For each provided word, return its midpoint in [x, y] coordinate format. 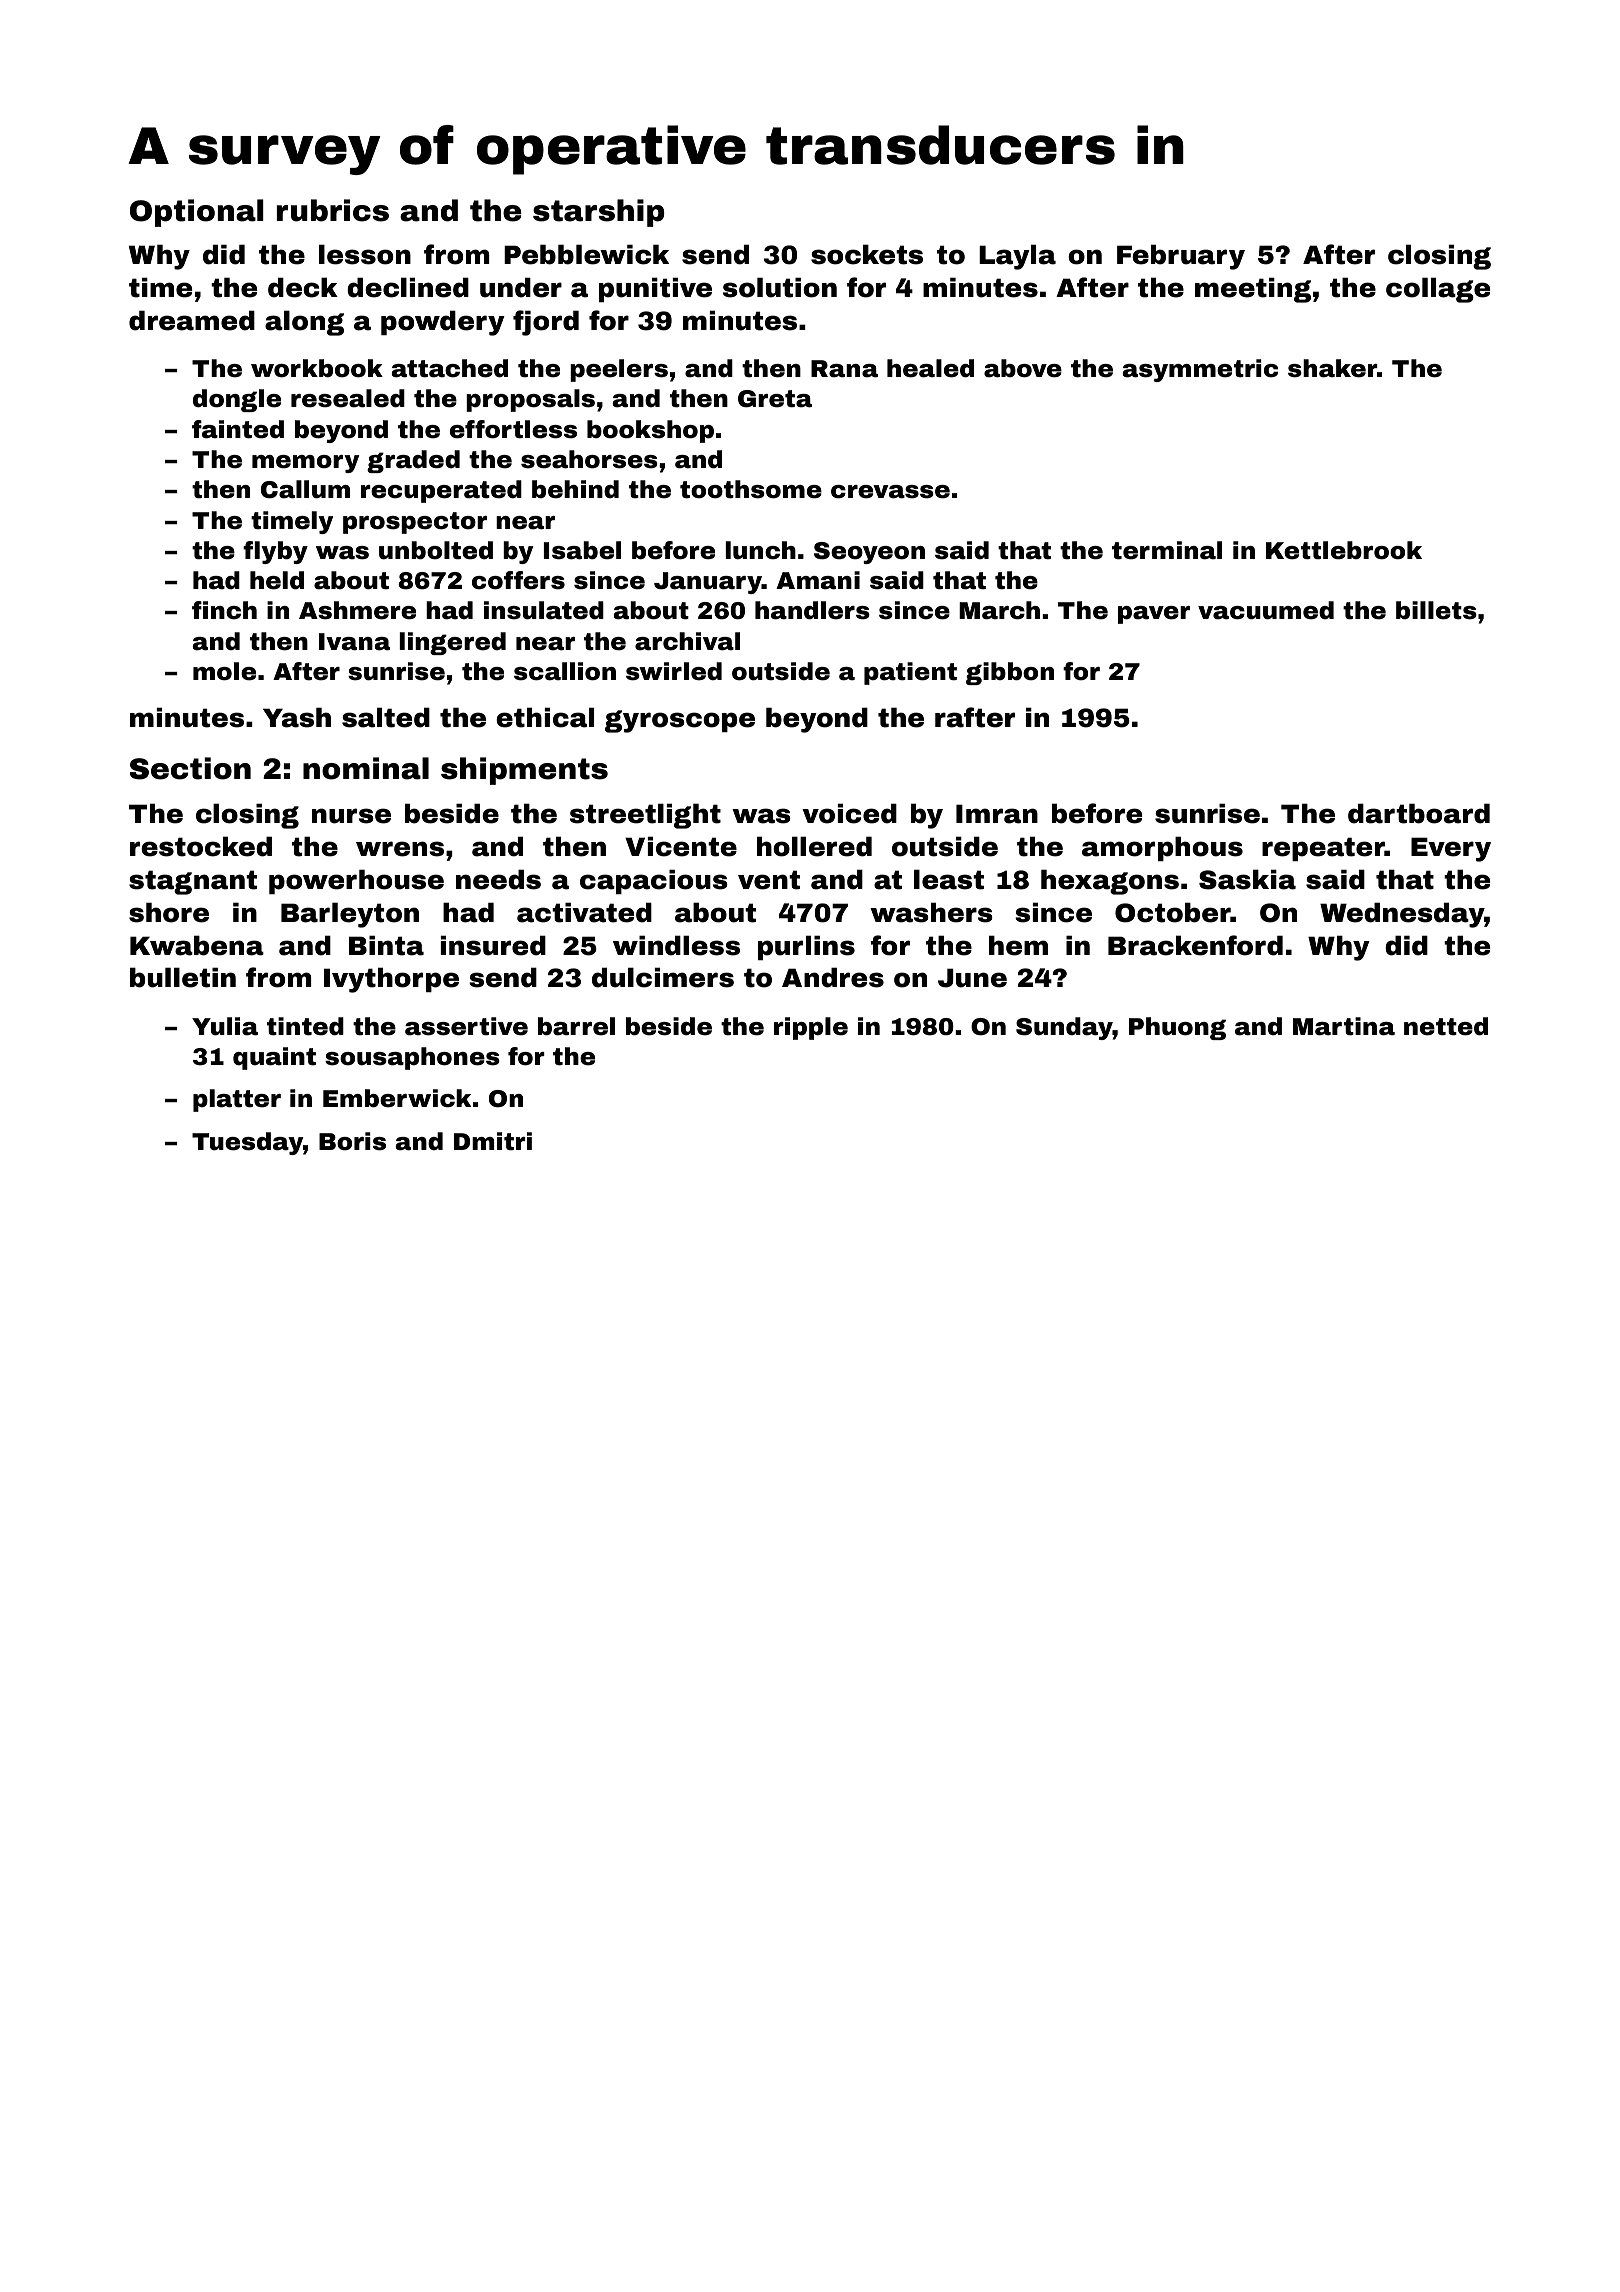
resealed [348, 398]
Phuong [1177, 1028]
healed [930, 368]
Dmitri [493, 1141]
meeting [1253, 290]
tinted [305, 1026]
